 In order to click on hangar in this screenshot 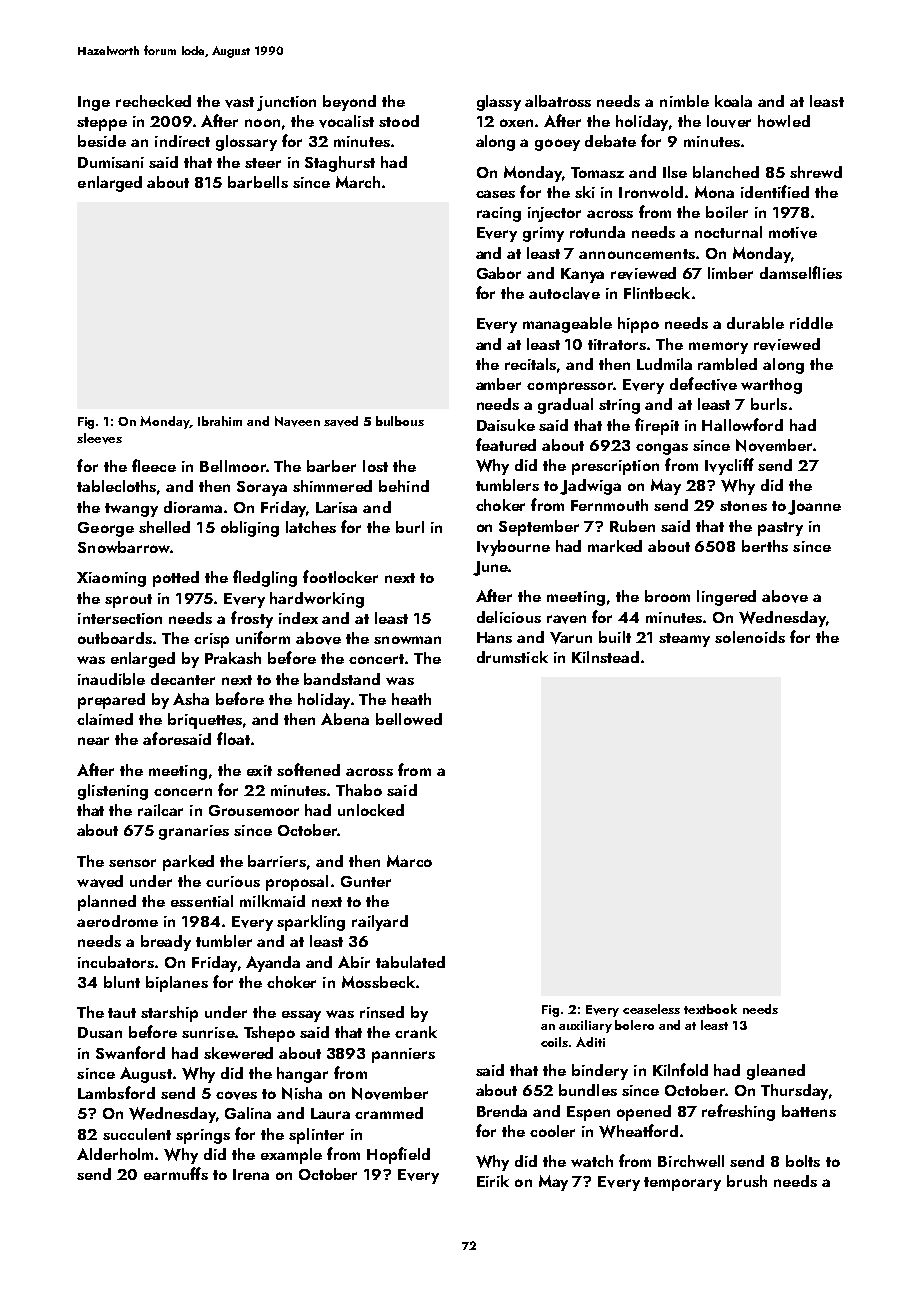, I will do `click(302, 1075)`.
